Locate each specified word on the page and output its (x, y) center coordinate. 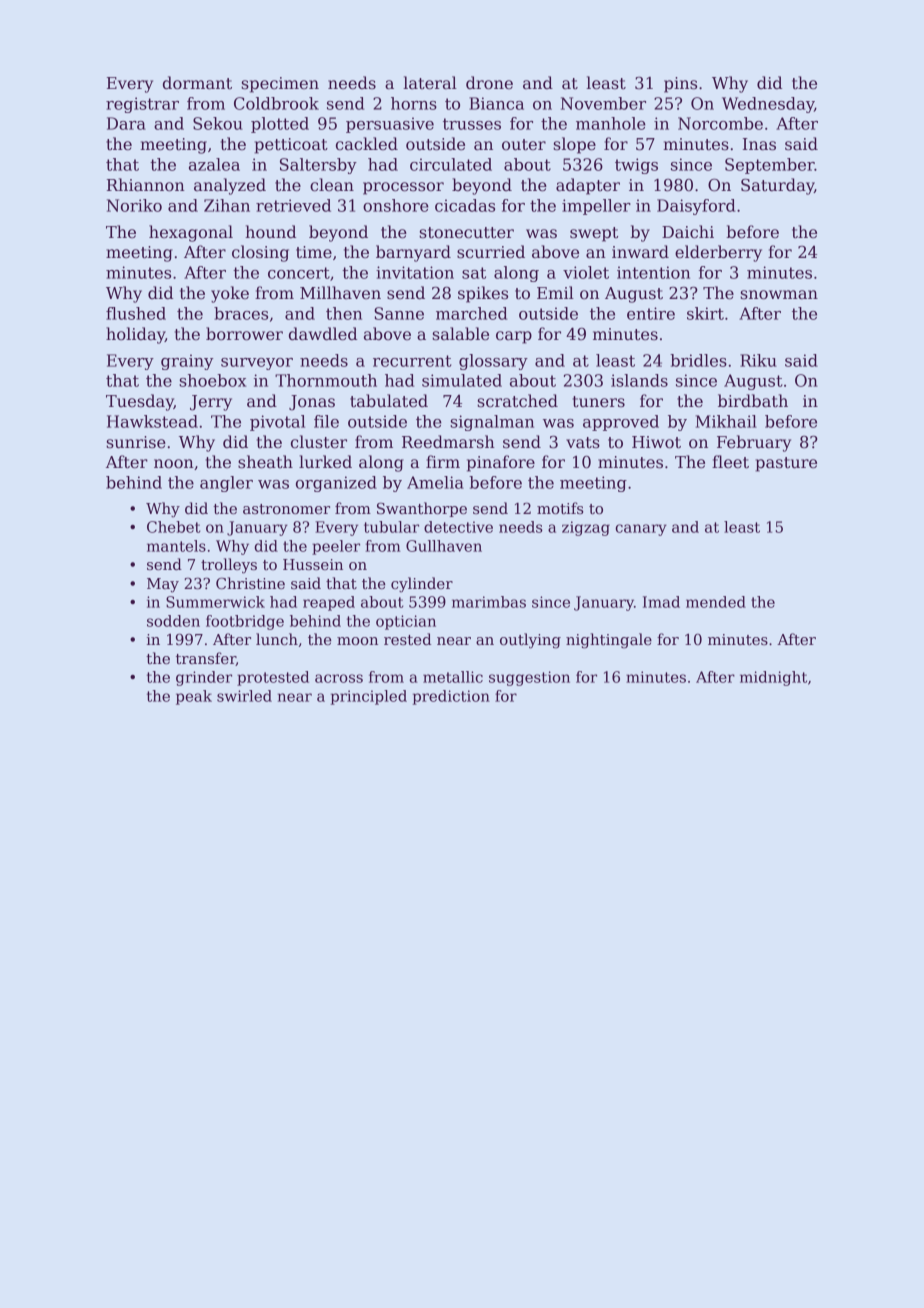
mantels (176, 546)
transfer (206, 659)
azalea (214, 164)
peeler (336, 547)
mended (716, 602)
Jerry (211, 403)
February (754, 443)
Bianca (496, 103)
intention (653, 272)
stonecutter (466, 233)
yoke (230, 294)
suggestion (529, 678)
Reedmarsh (448, 442)
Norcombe (720, 123)
